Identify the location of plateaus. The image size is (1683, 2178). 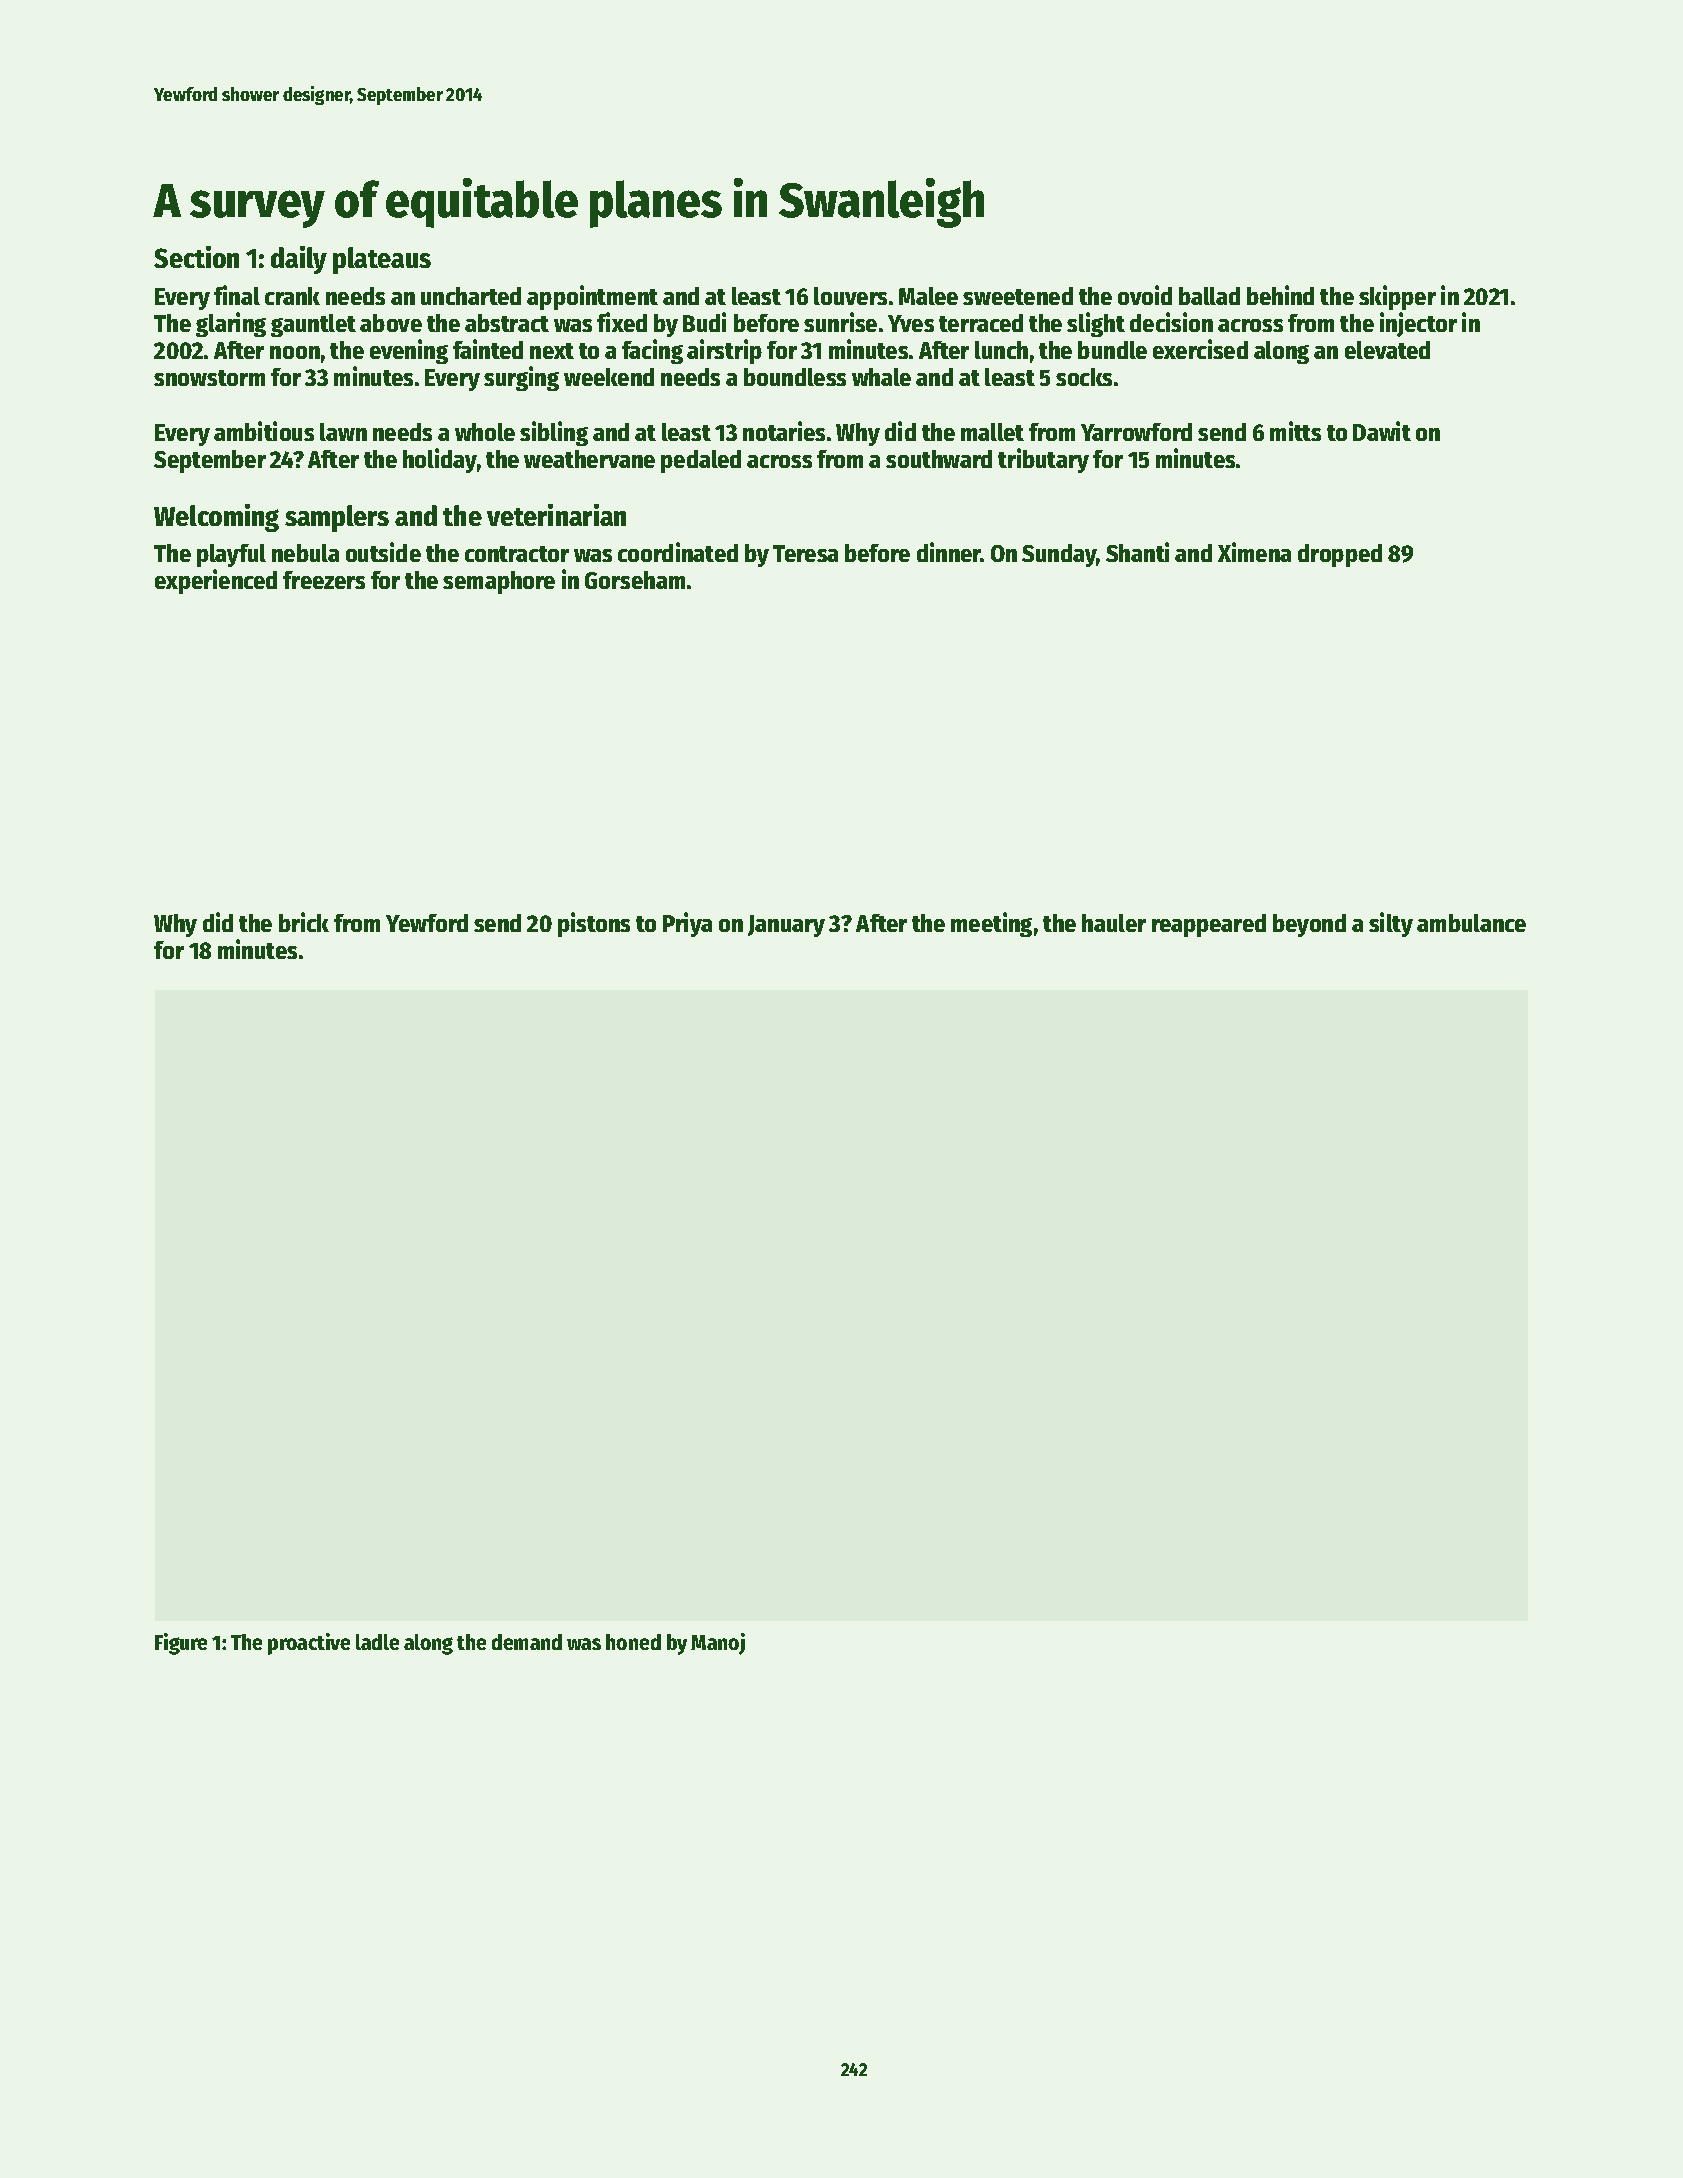
(382, 260).
